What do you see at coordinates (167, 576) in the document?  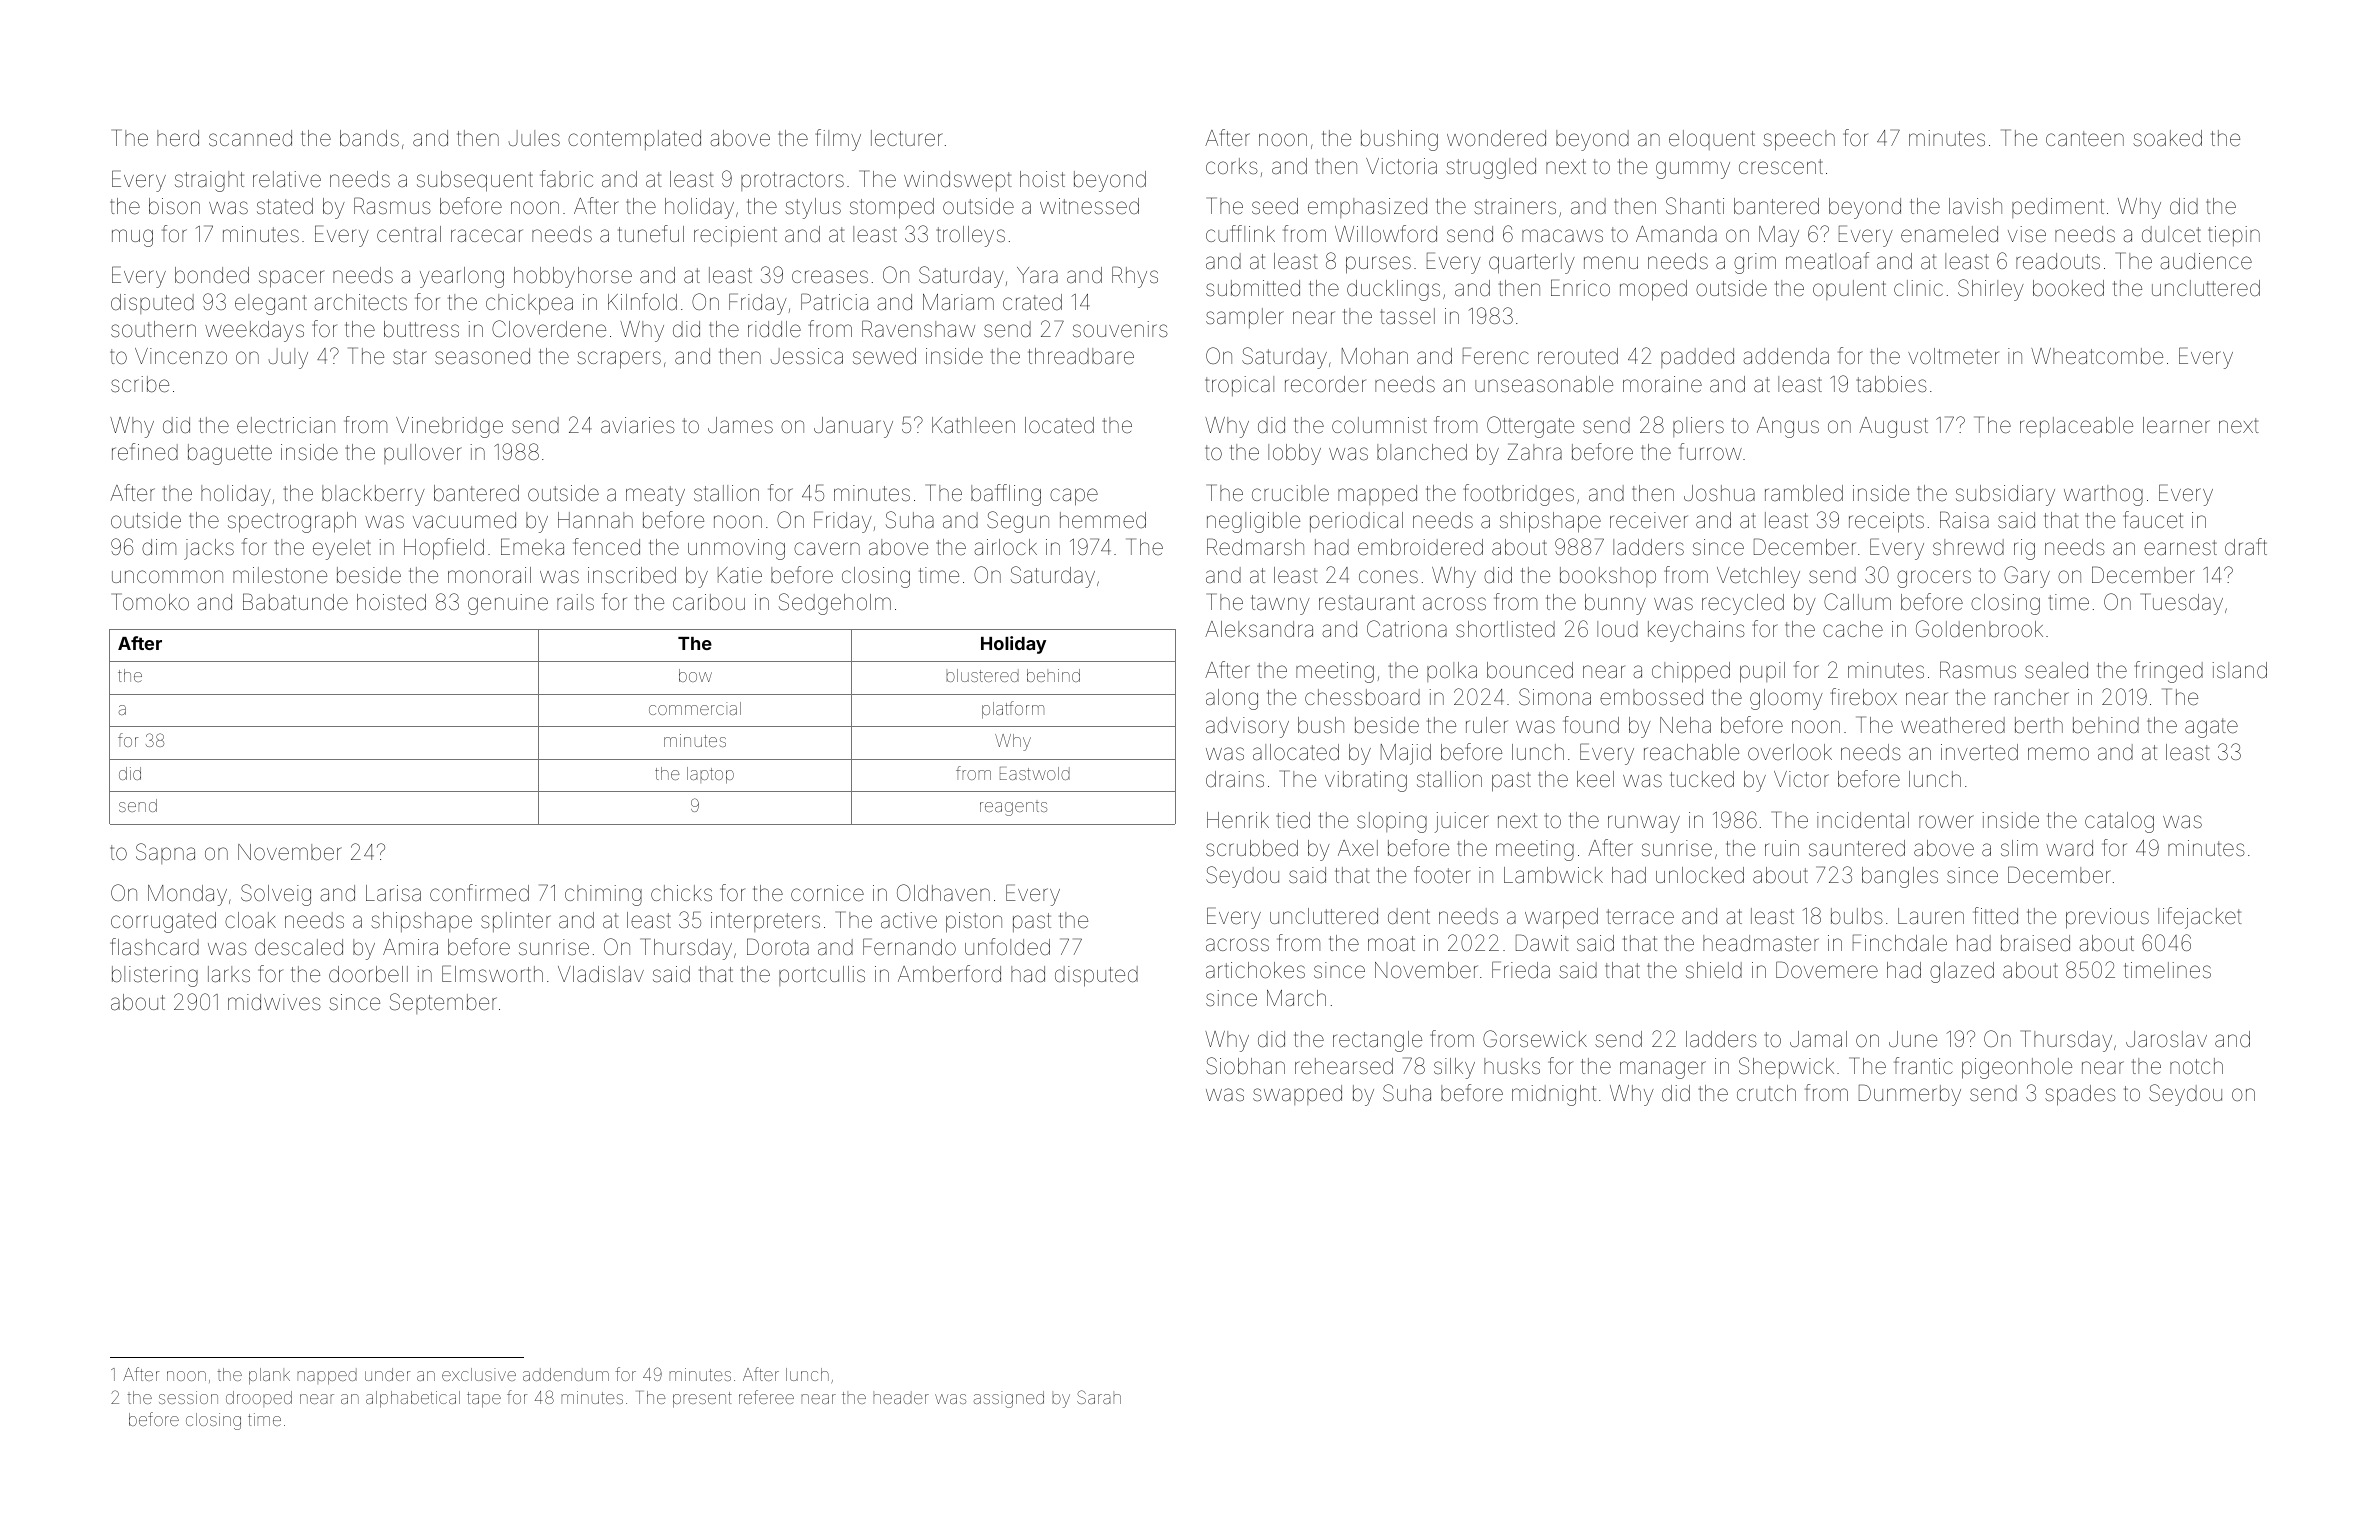 I see `uncommon` at bounding box center [167, 576].
